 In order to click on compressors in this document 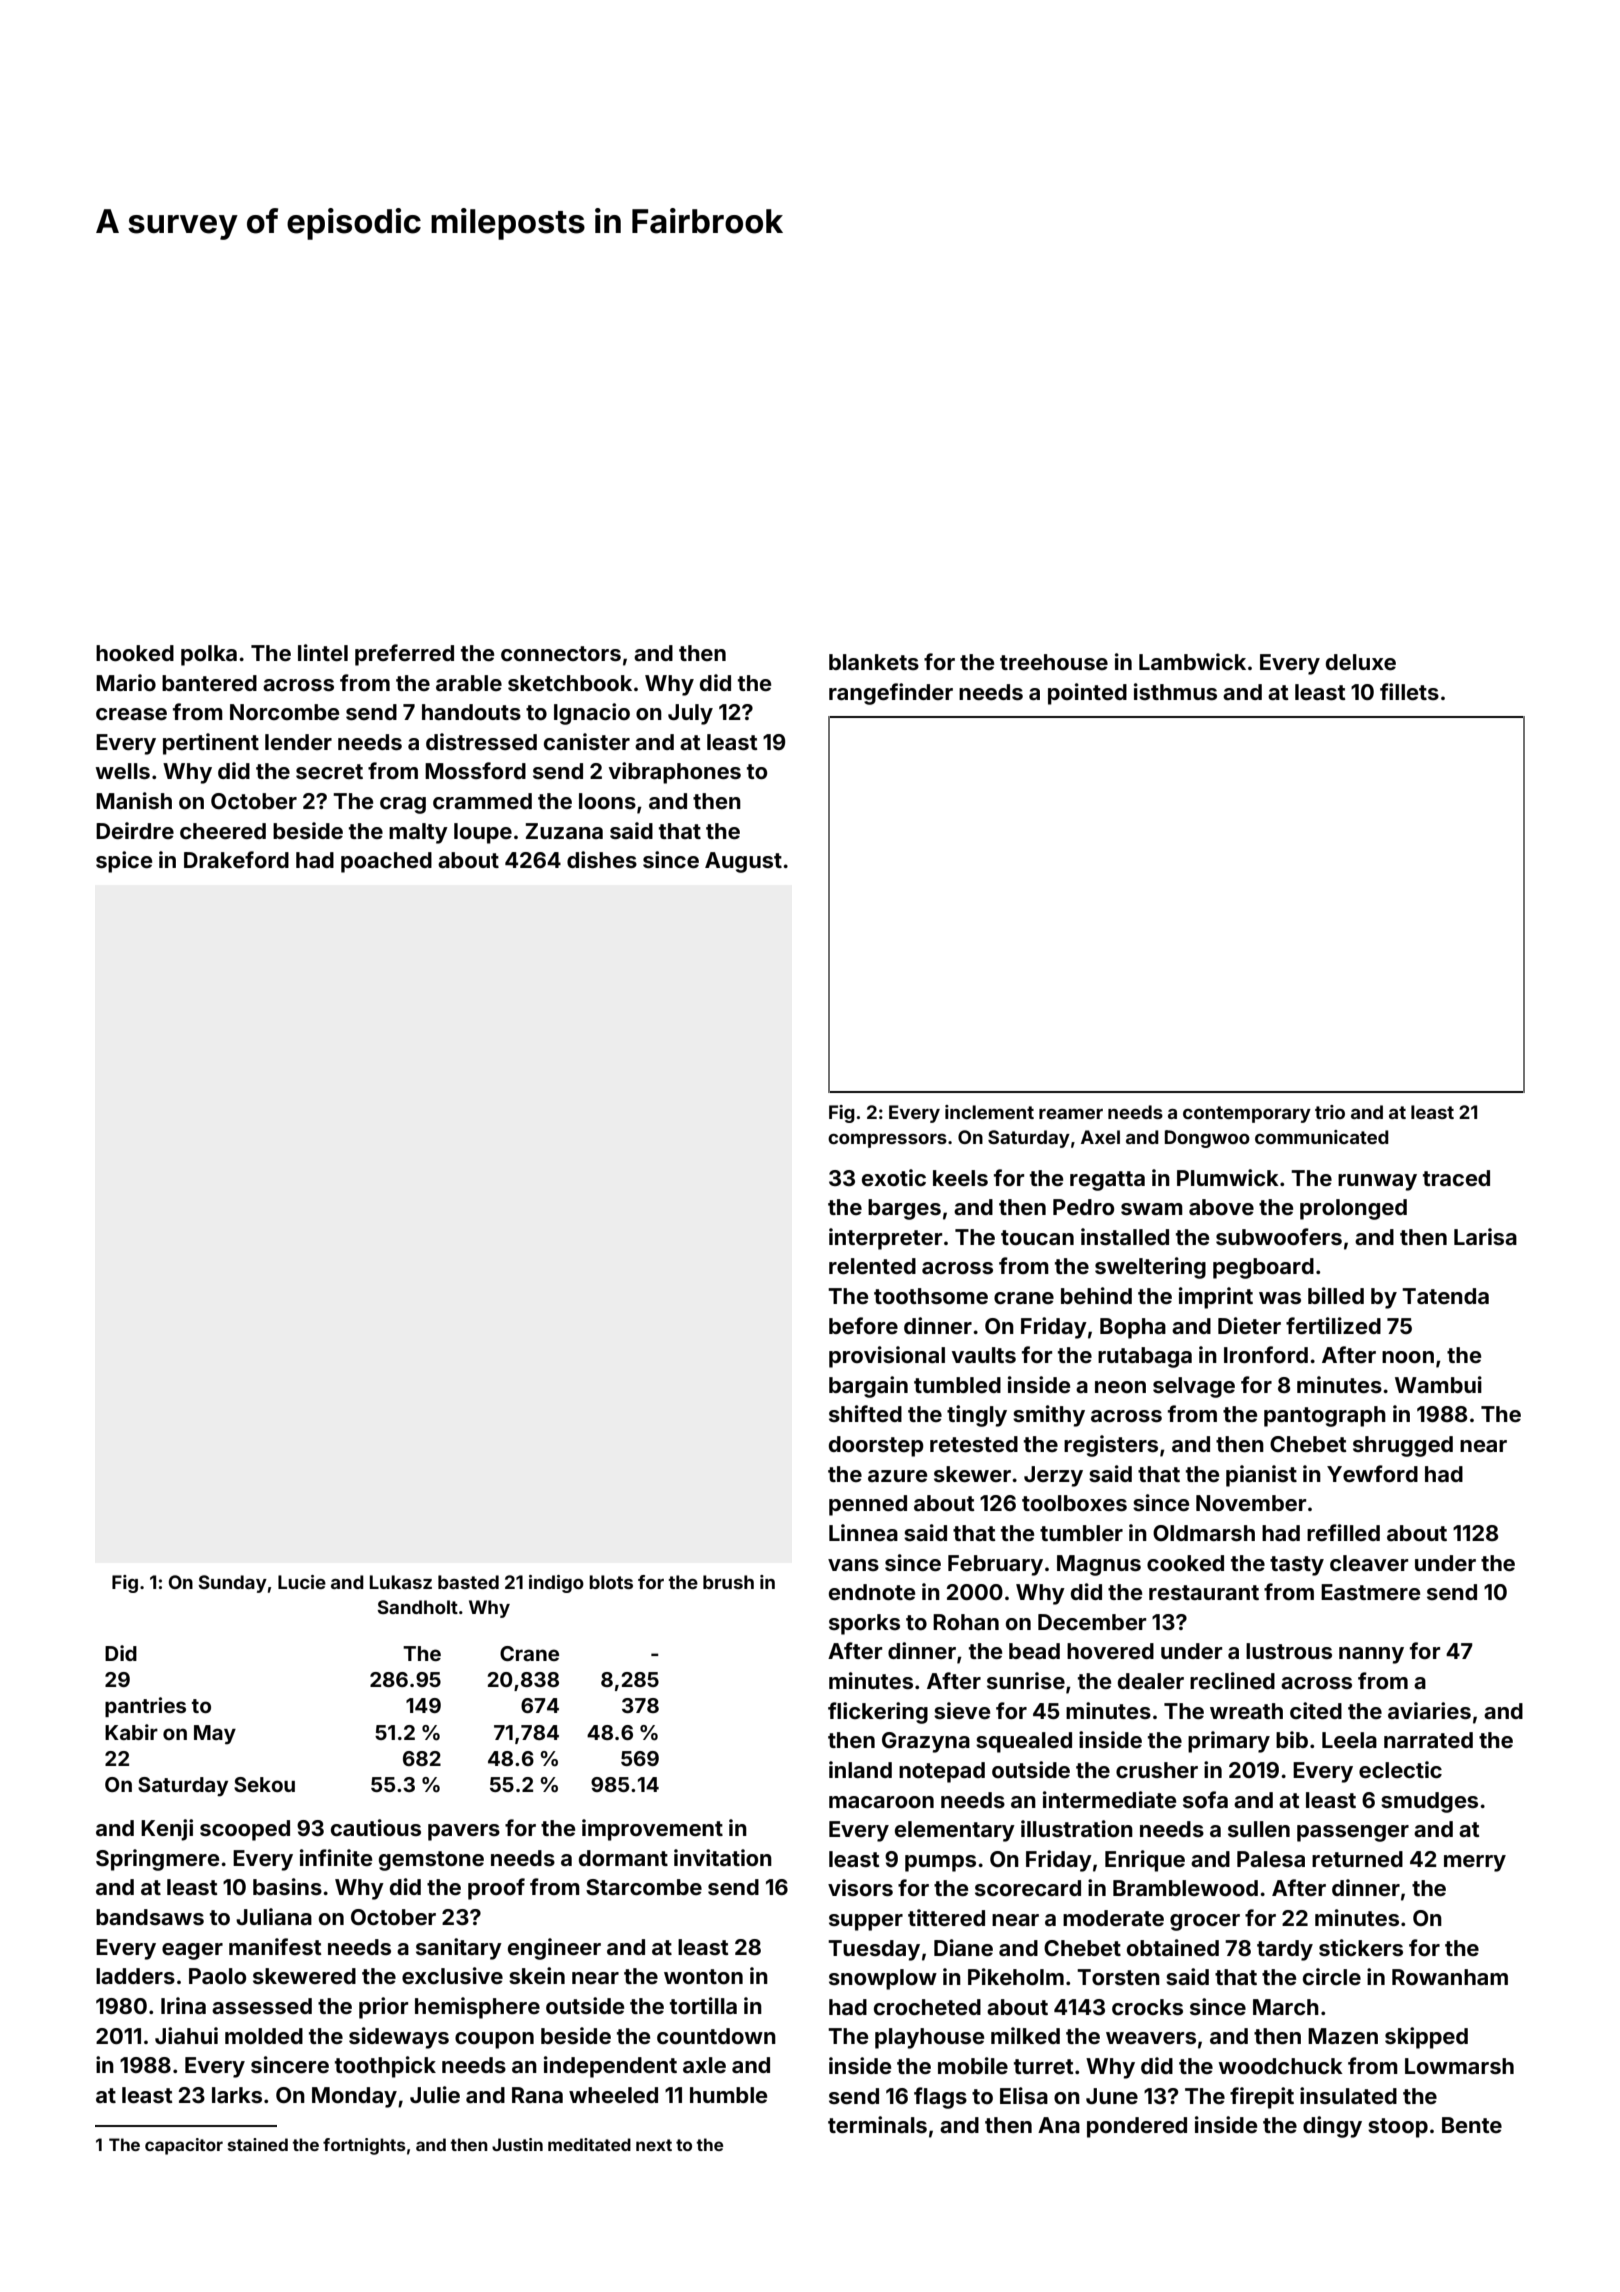, I will do `click(887, 1140)`.
